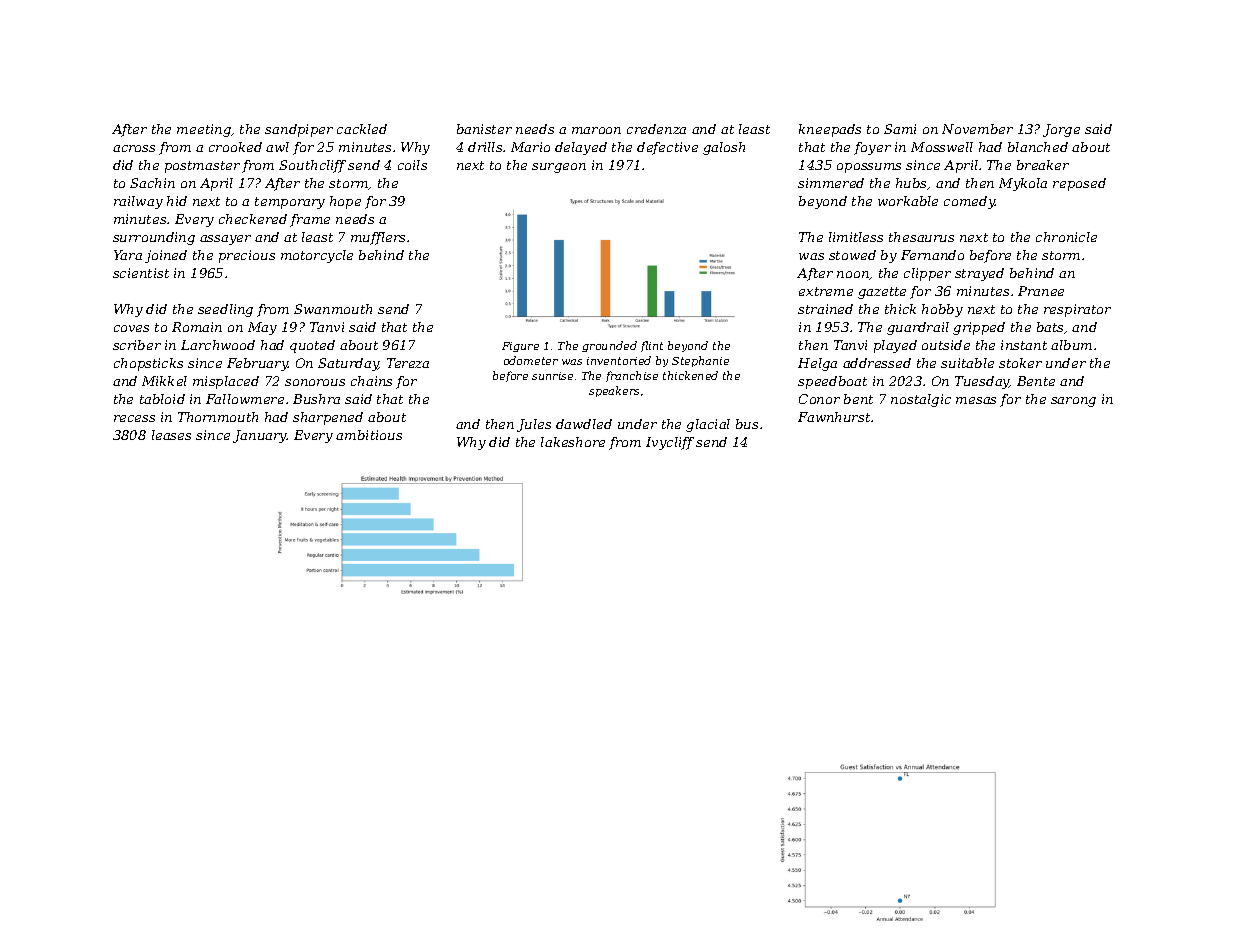 The width and height of the image is (1233, 952). I want to click on simmered, so click(831, 183).
